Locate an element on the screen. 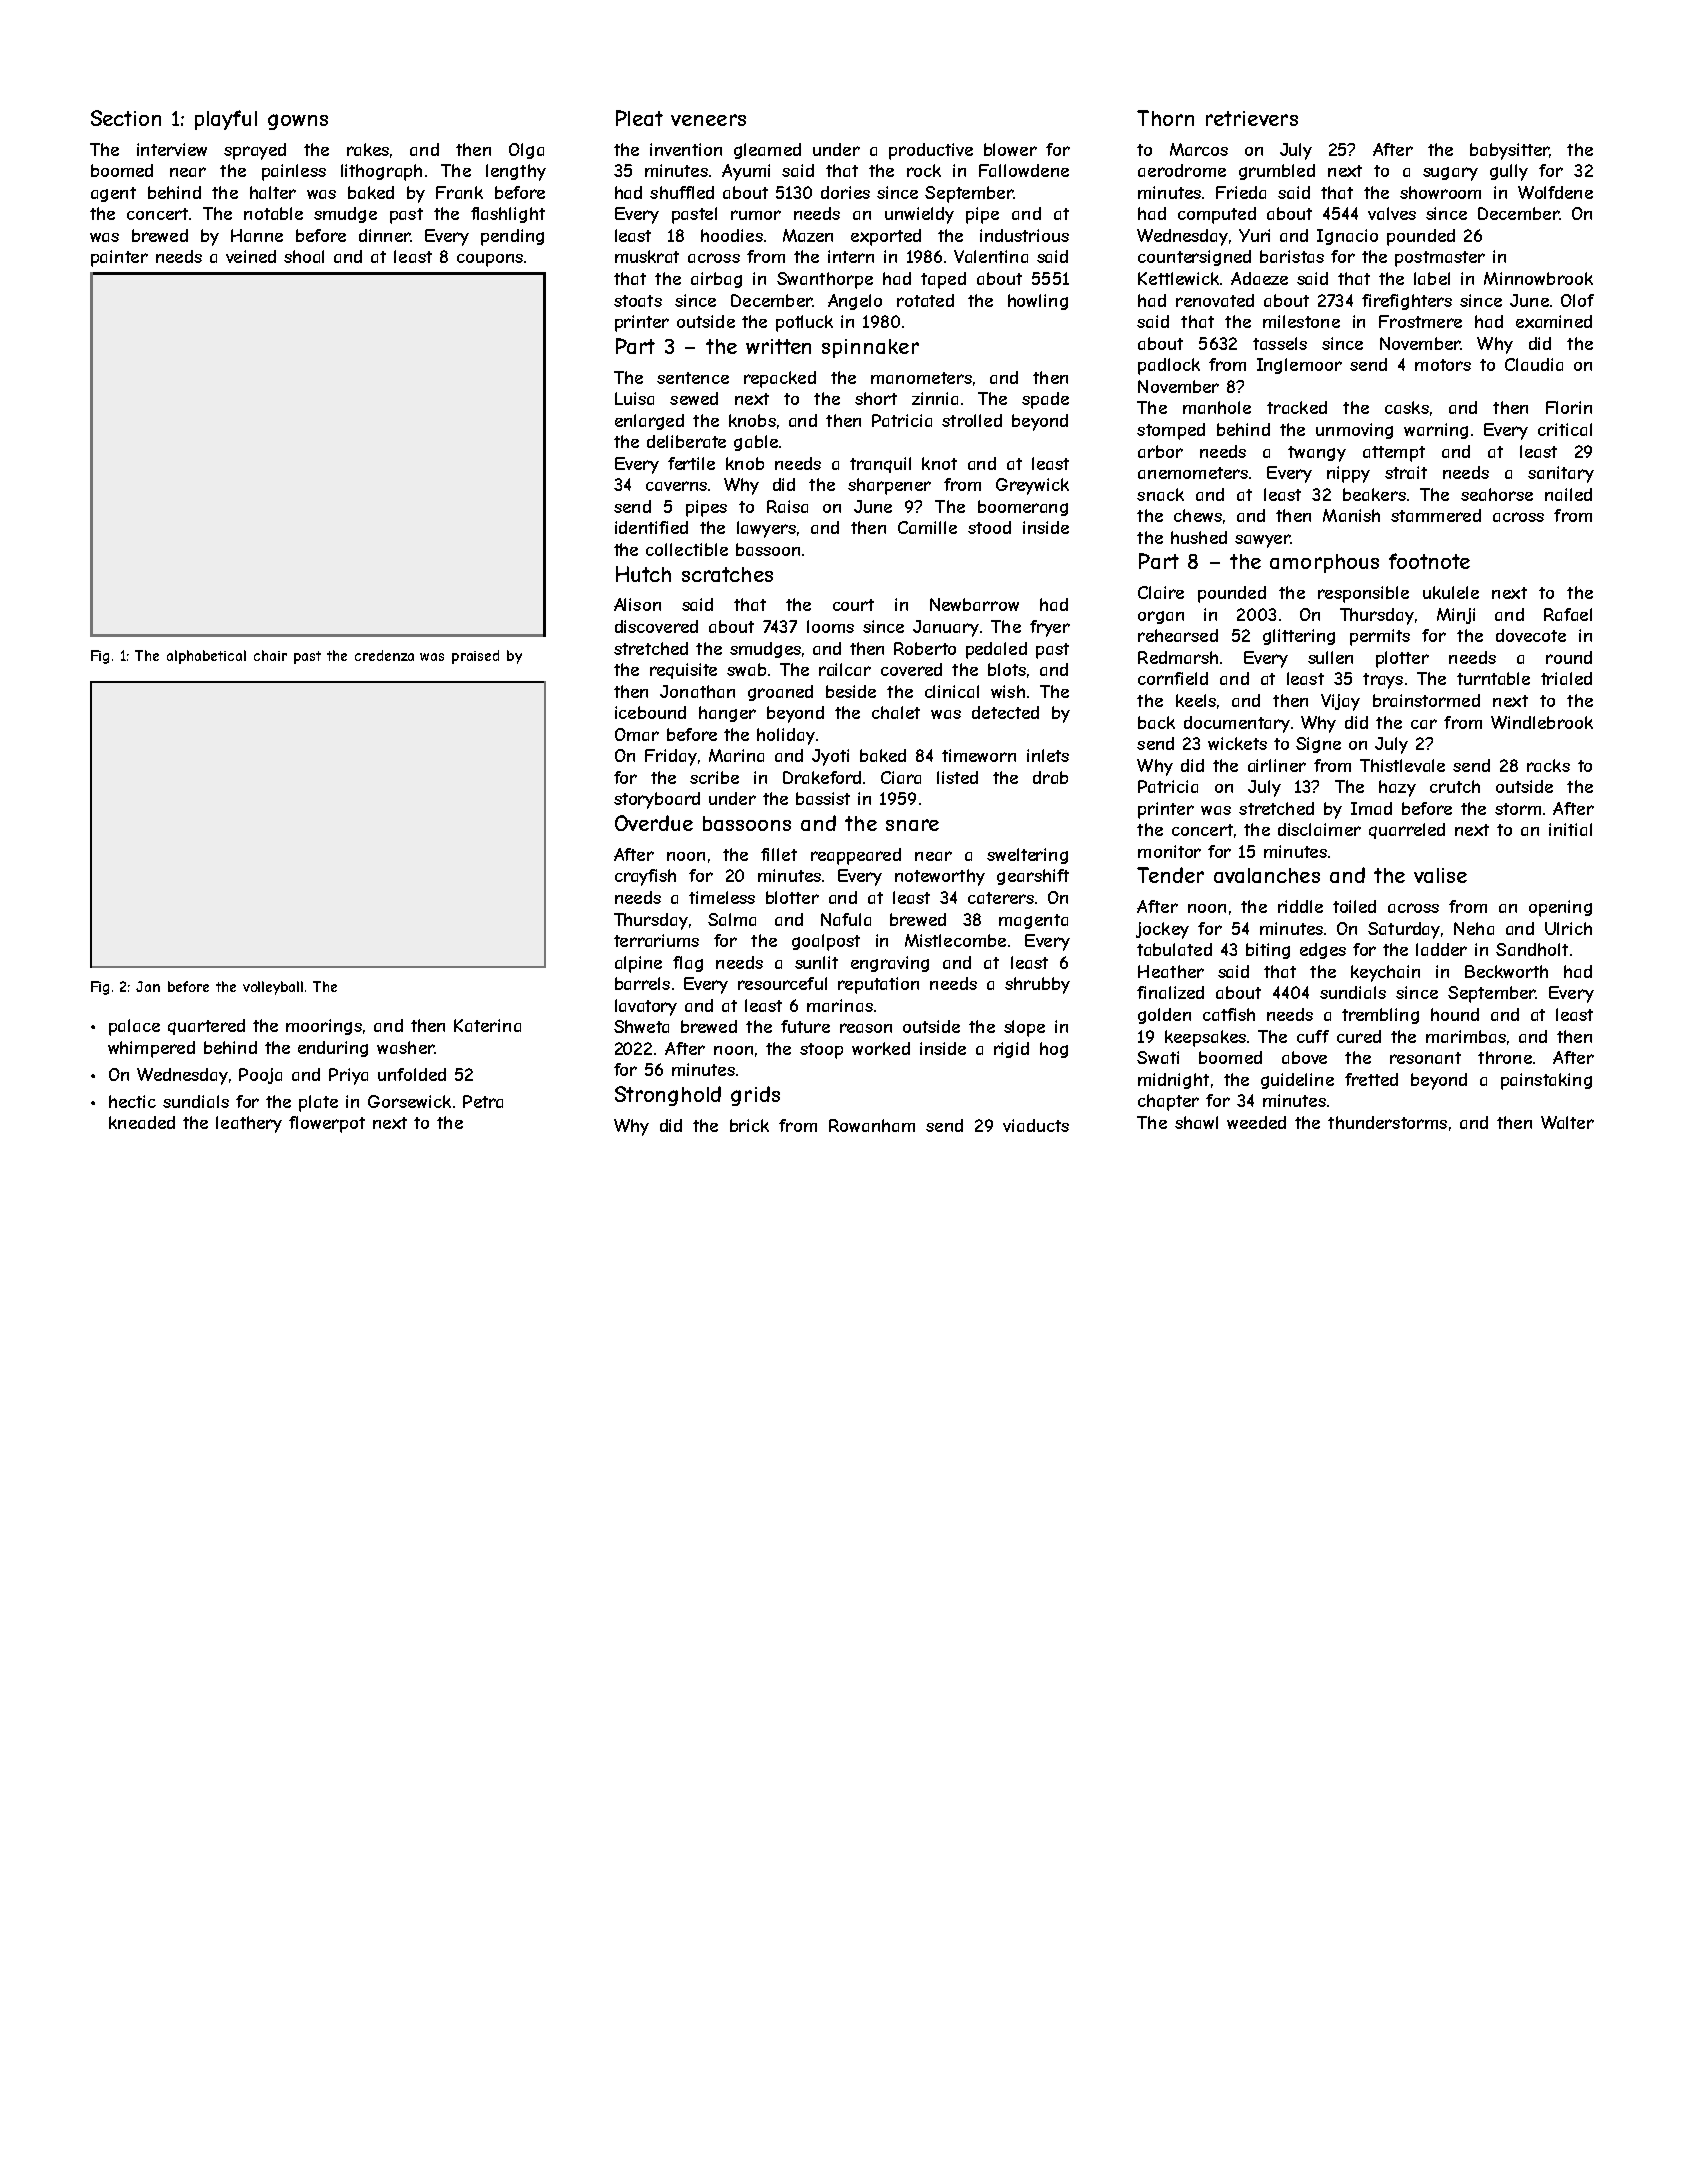 The height and width of the screenshot is (2178, 1683). Overdue is located at coordinates (654, 823).
